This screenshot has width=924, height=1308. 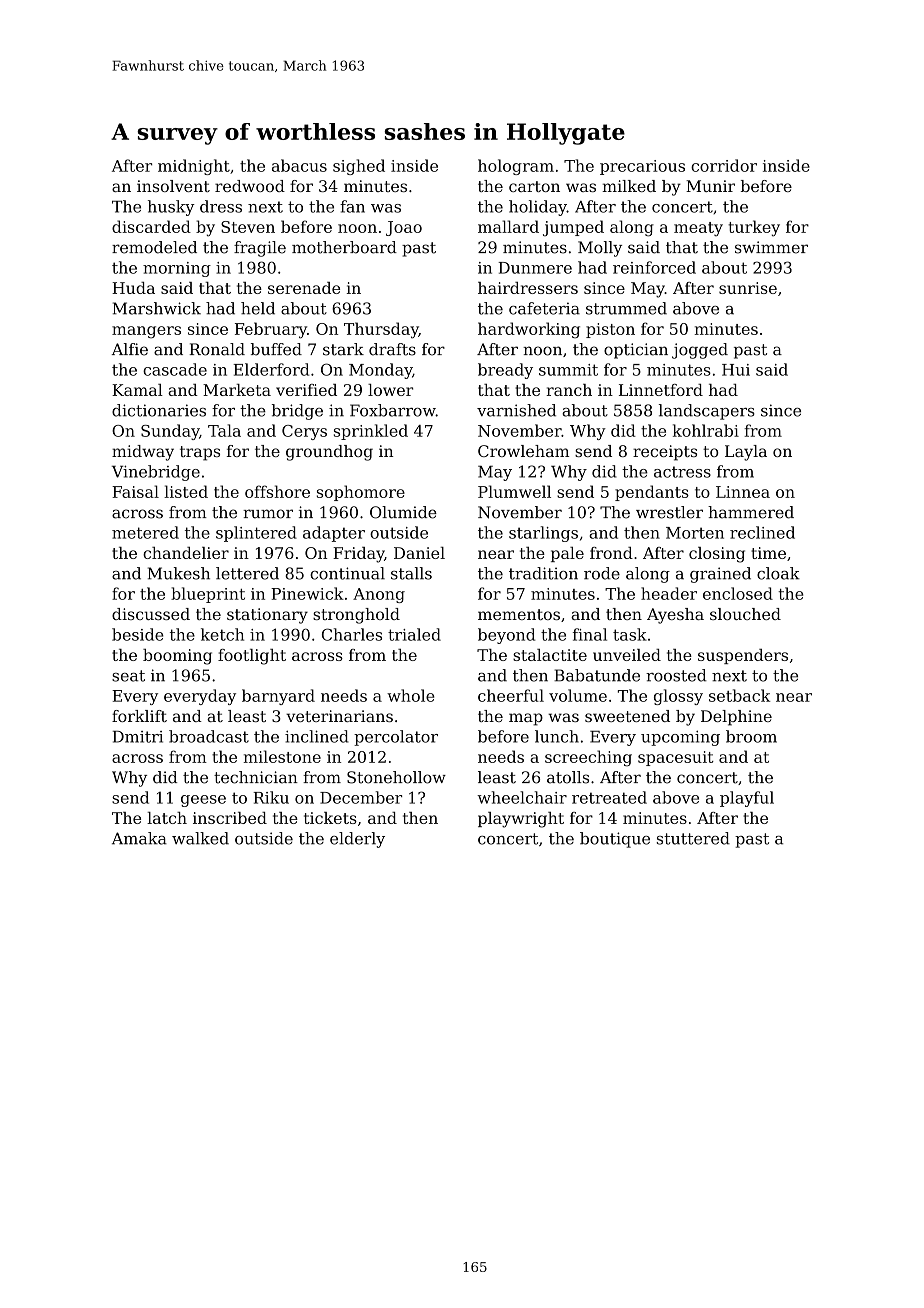 I want to click on booming, so click(x=177, y=657).
